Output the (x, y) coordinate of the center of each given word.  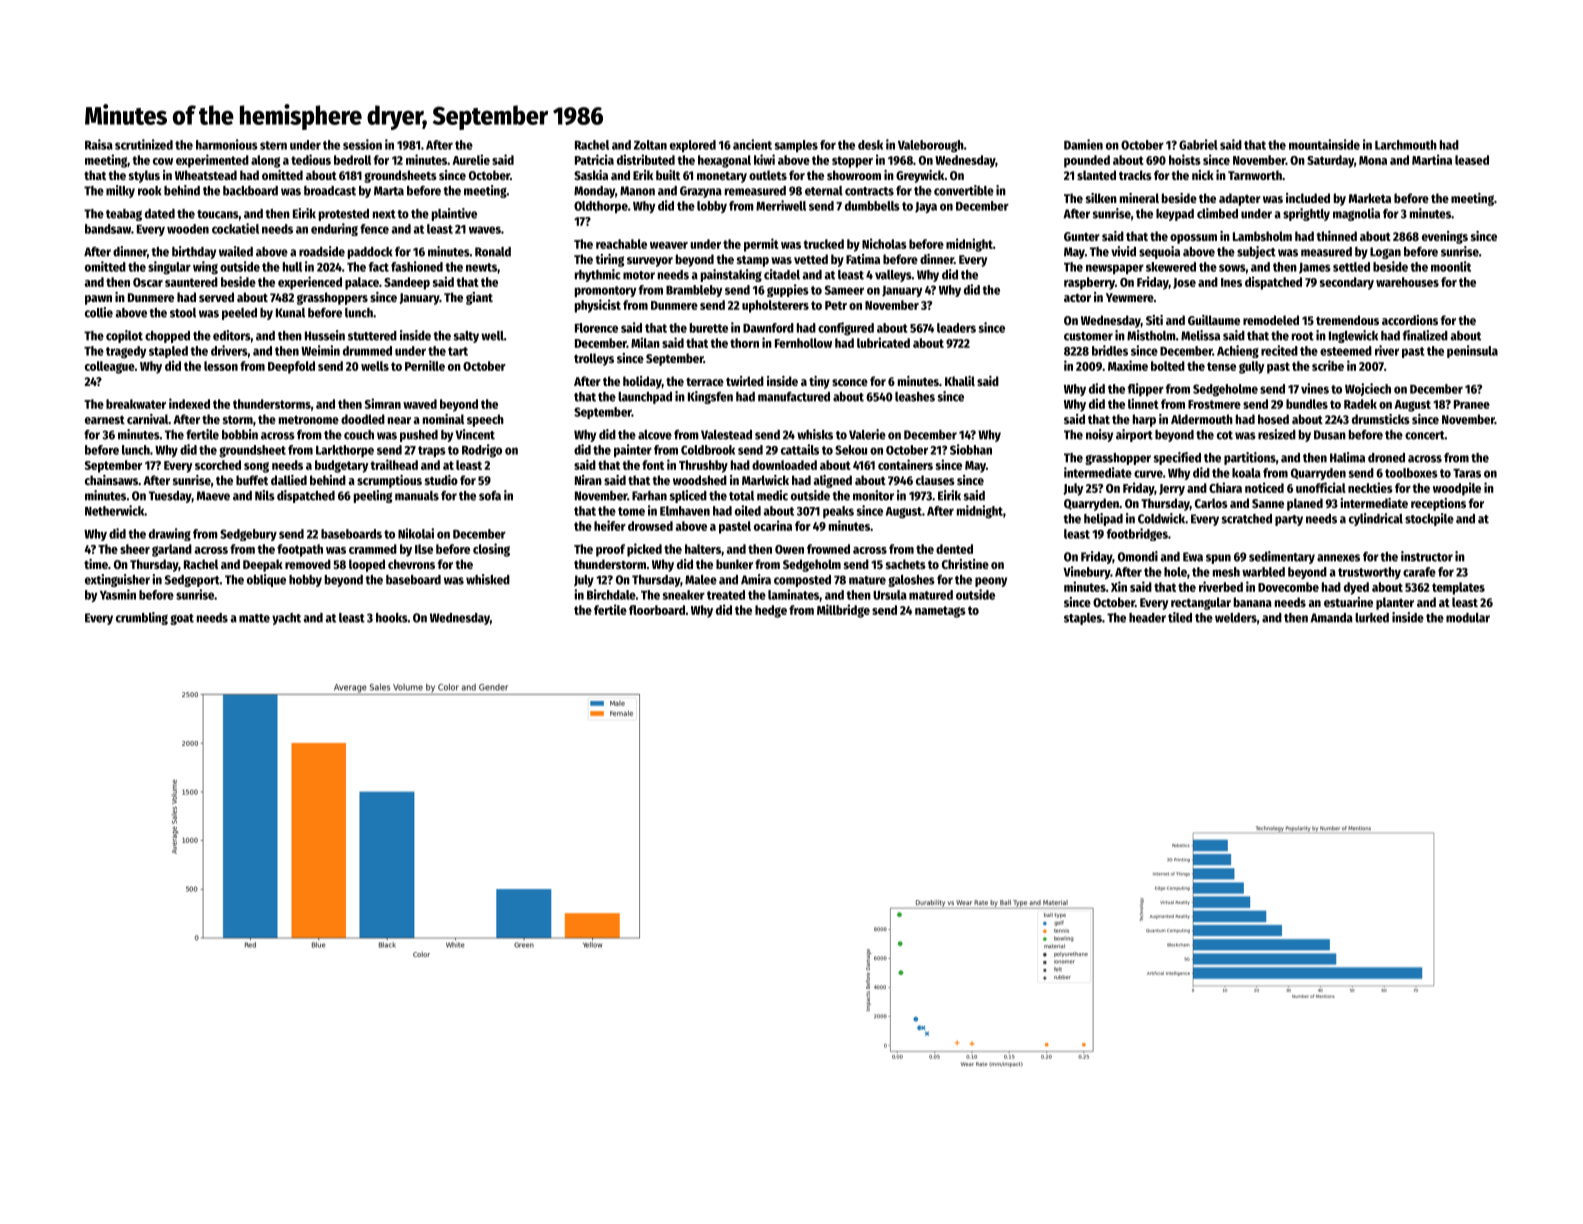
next (384, 214)
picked (644, 550)
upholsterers (775, 306)
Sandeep (407, 283)
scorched (218, 465)
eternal (824, 191)
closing (491, 550)
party (1289, 520)
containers (905, 464)
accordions (1410, 320)
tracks (1135, 175)
